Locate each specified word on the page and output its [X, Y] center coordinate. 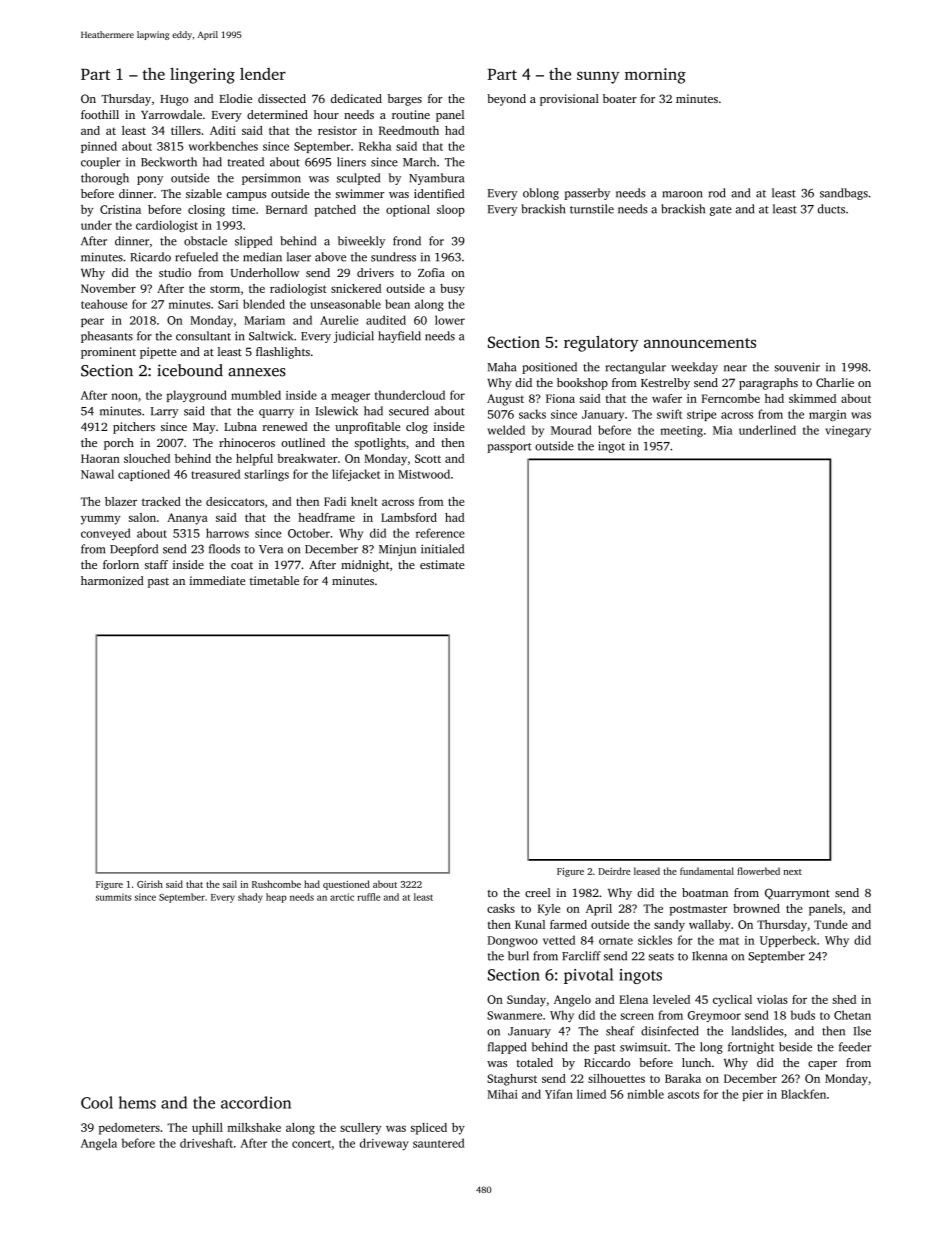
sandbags [844, 194]
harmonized [112, 580]
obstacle [205, 241]
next [792, 872]
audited [386, 320]
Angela [99, 1144]
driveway [384, 1144]
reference [440, 533]
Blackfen [803, 1094]
